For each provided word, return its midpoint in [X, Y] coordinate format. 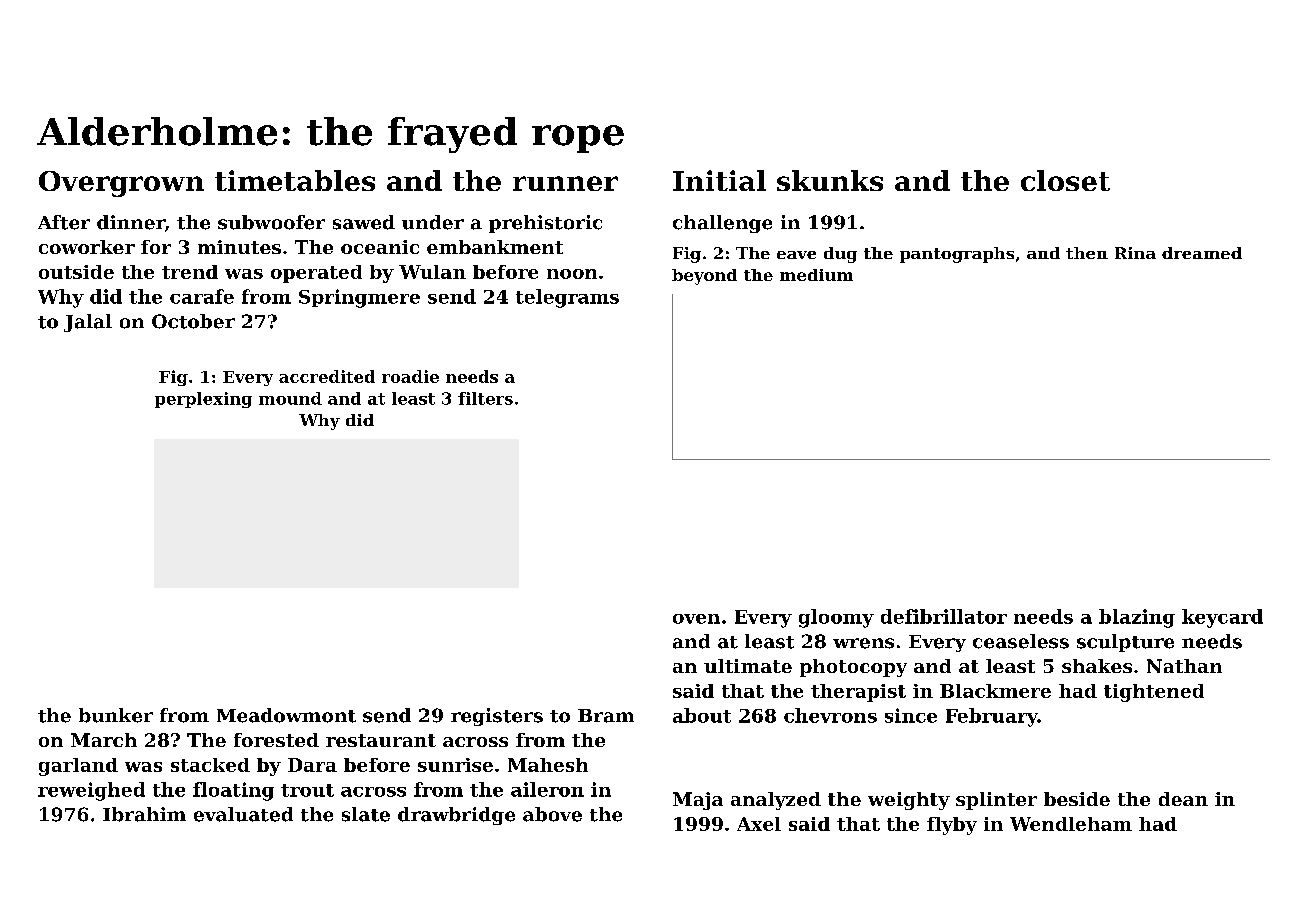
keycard [1222, 618]
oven [696, 619]
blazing [1137, 618]
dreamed [1202, 253]
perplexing [203, 400]
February [992, 717]
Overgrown [121, 184]
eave [796, 255]
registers [497, 717]
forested [276, 740]
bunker [116, 715]
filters [485, 398]
